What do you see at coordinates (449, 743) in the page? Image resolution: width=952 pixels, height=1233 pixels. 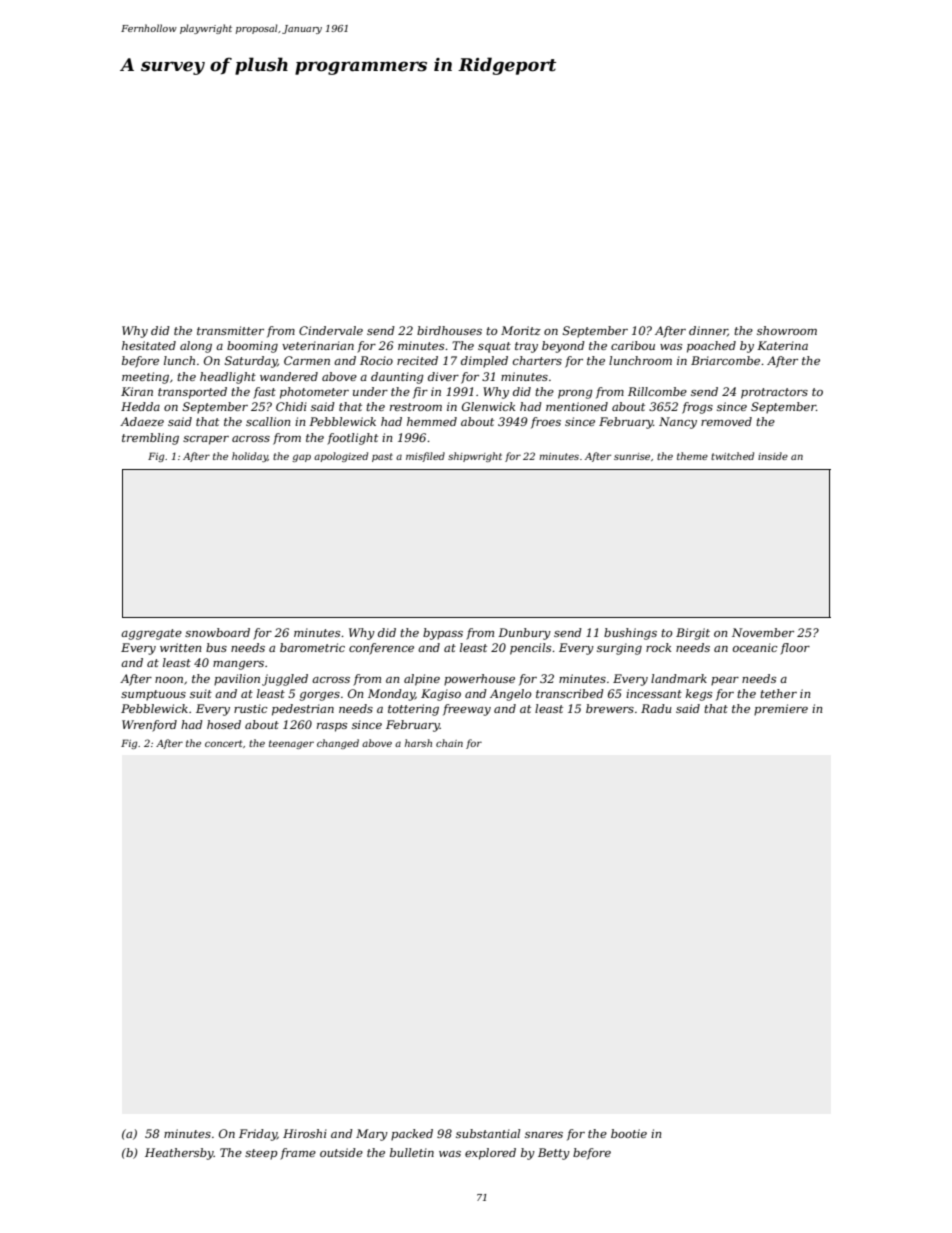 I see `chain` at bounding box center [449, 743].
